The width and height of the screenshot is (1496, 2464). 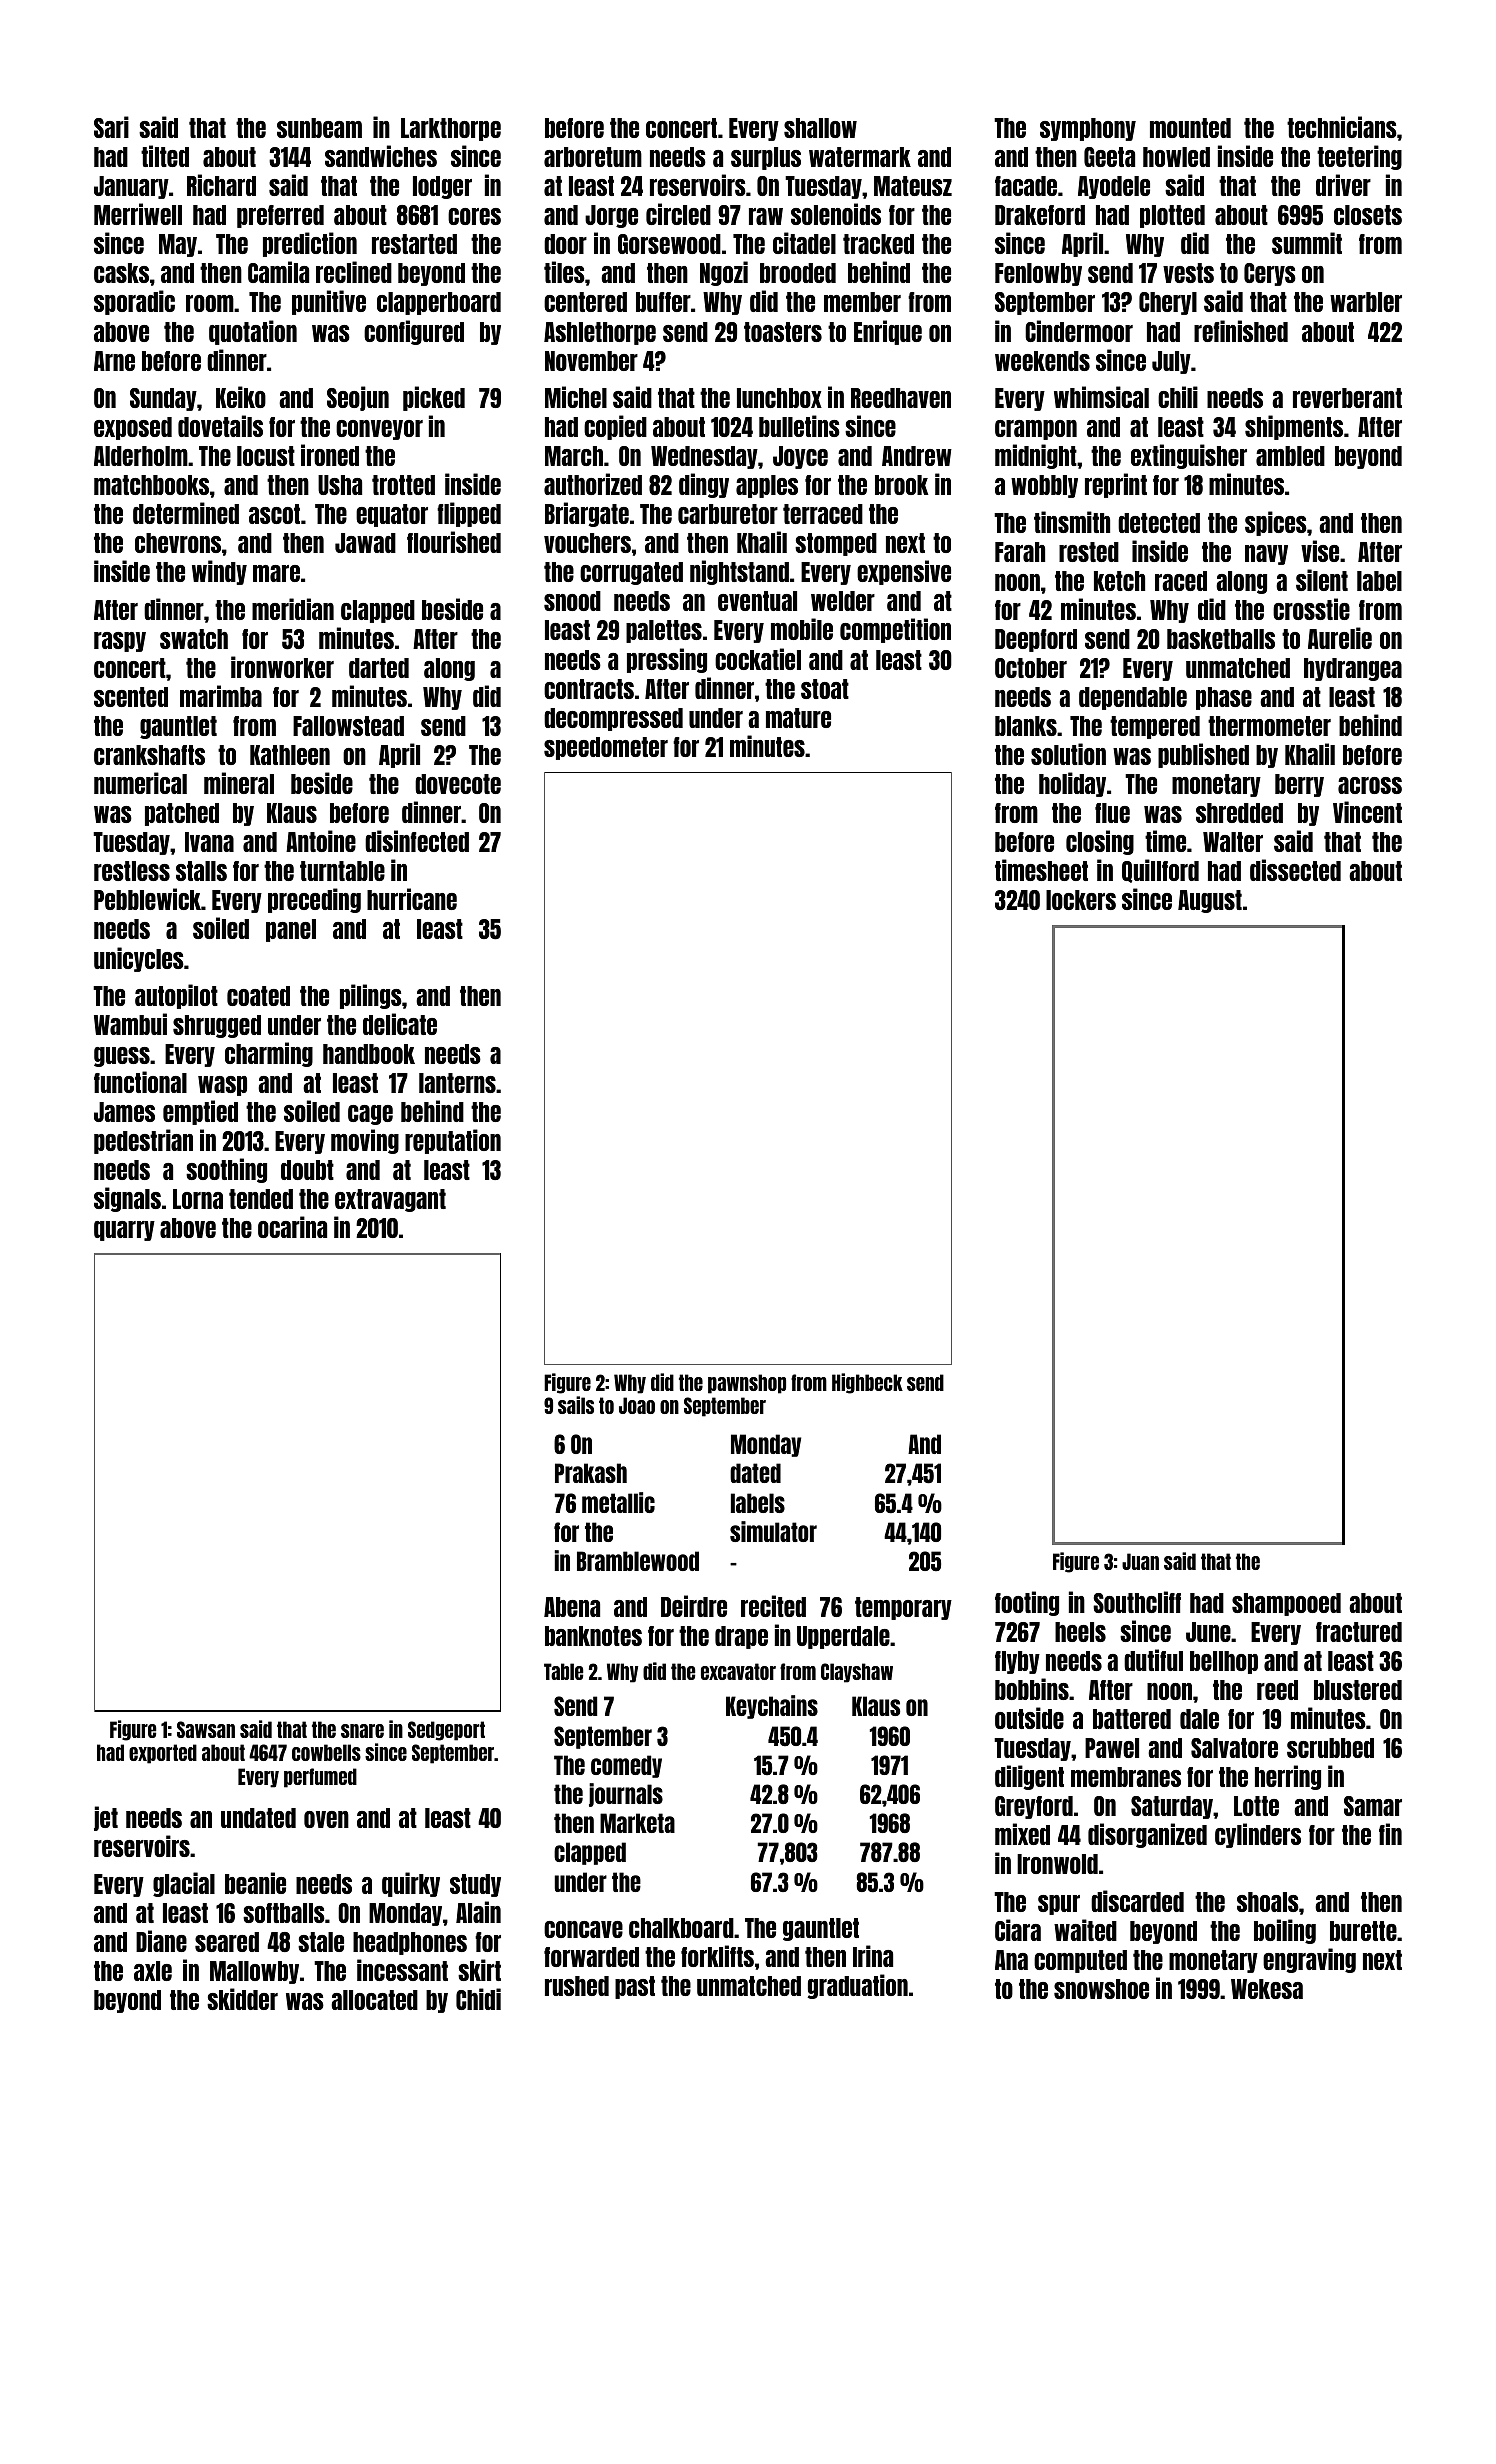 What do you see at coordinates (1241, 331) in the screenshot?
I see `refinished` at bounding box center [1241, 331].
